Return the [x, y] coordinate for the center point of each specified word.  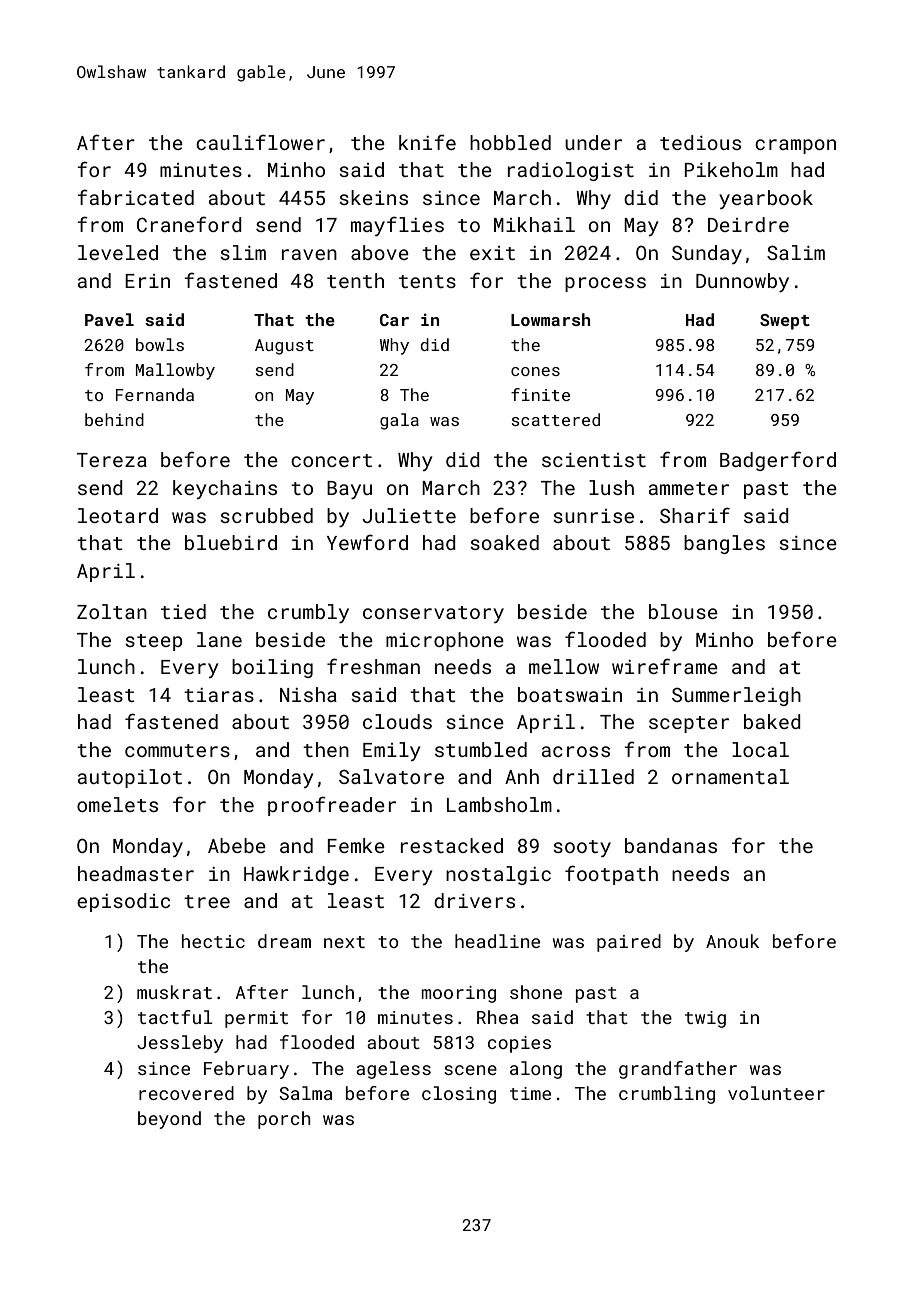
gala [399, 421]
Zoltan [112, 611]
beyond [169, 1120]
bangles [724, 544]
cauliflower [260, 142]
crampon [795, 146]
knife [427, 142]
